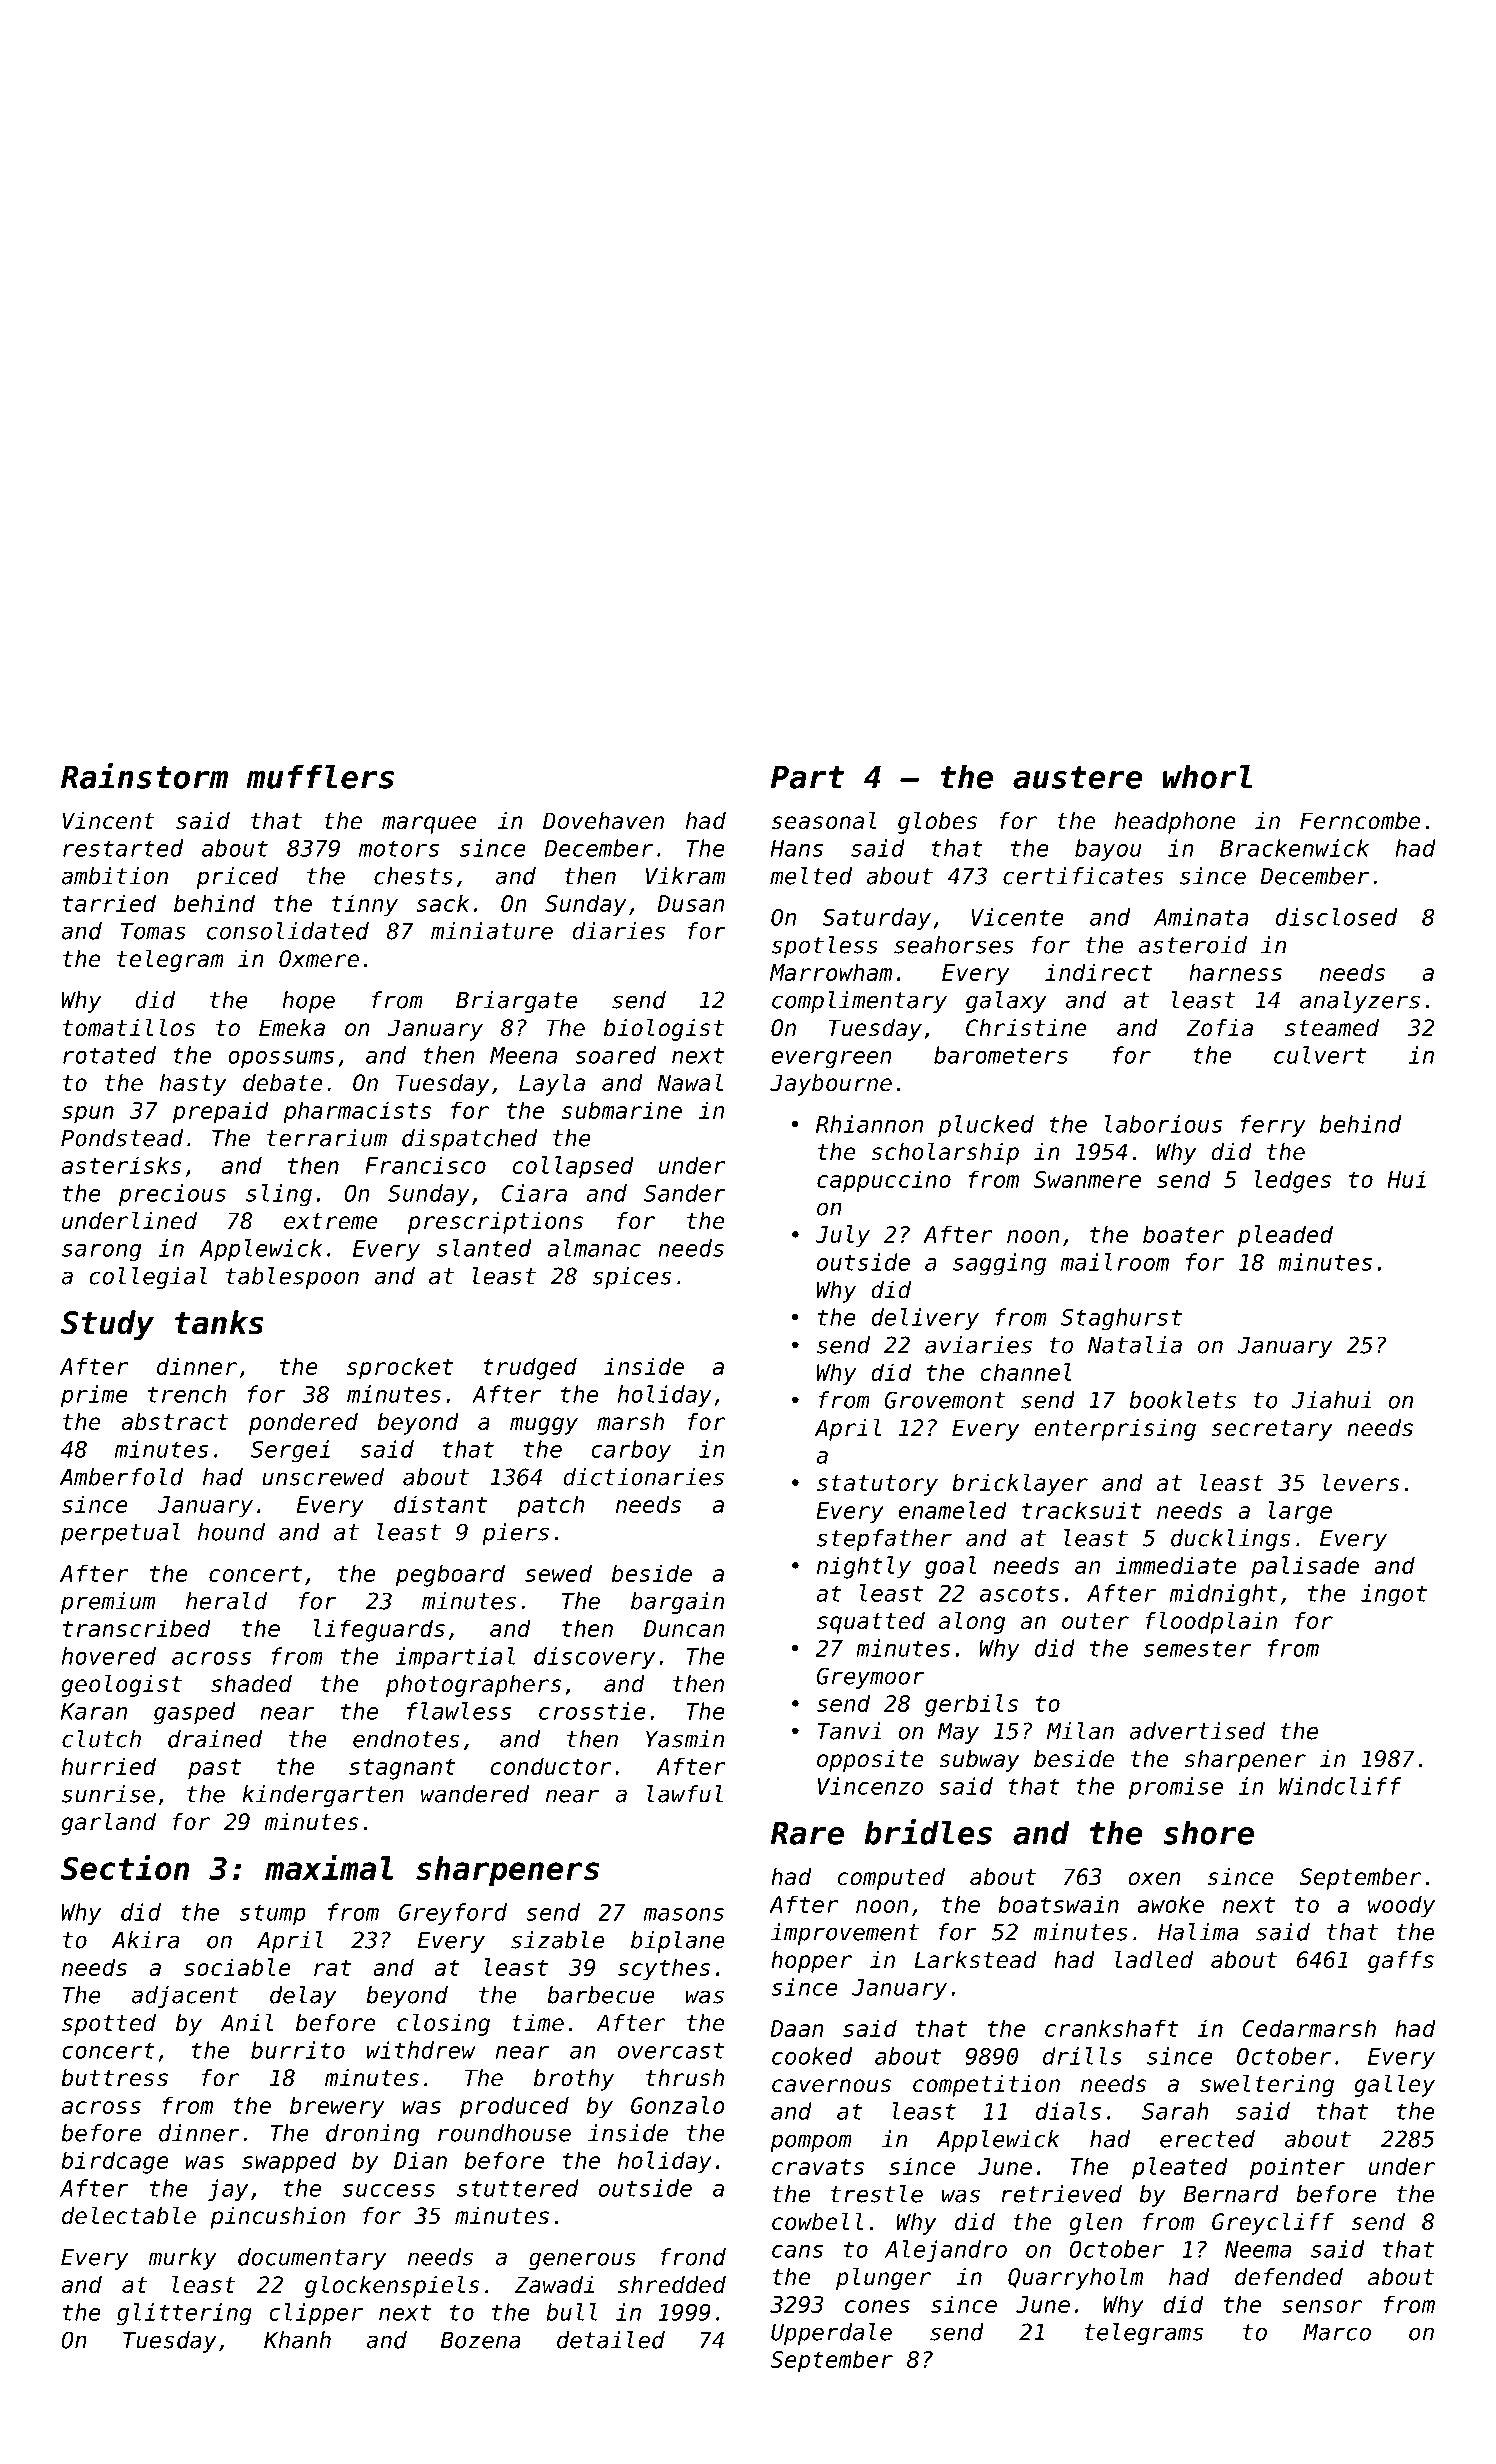 This screenshot has width=1496, height=2464. What do you see at coordinates (184, 2314) in the screenshot?
I see `glittering` at bounding box center [184, 2314].
